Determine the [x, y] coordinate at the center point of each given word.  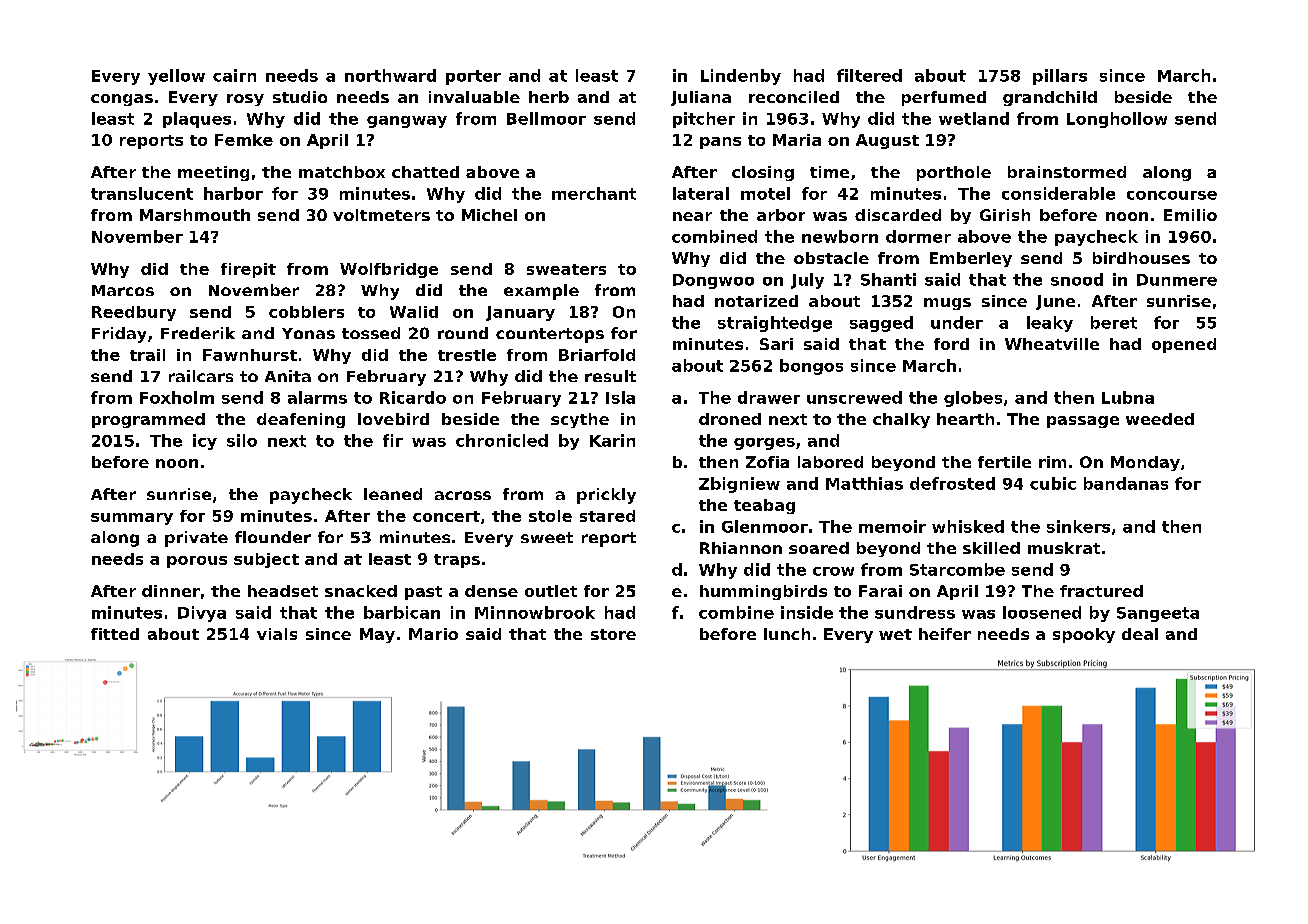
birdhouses [1141, 258]
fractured [1101, 591]
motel [765, 193]
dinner [171, 591]
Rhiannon [741, 548]
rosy [245, 100]
